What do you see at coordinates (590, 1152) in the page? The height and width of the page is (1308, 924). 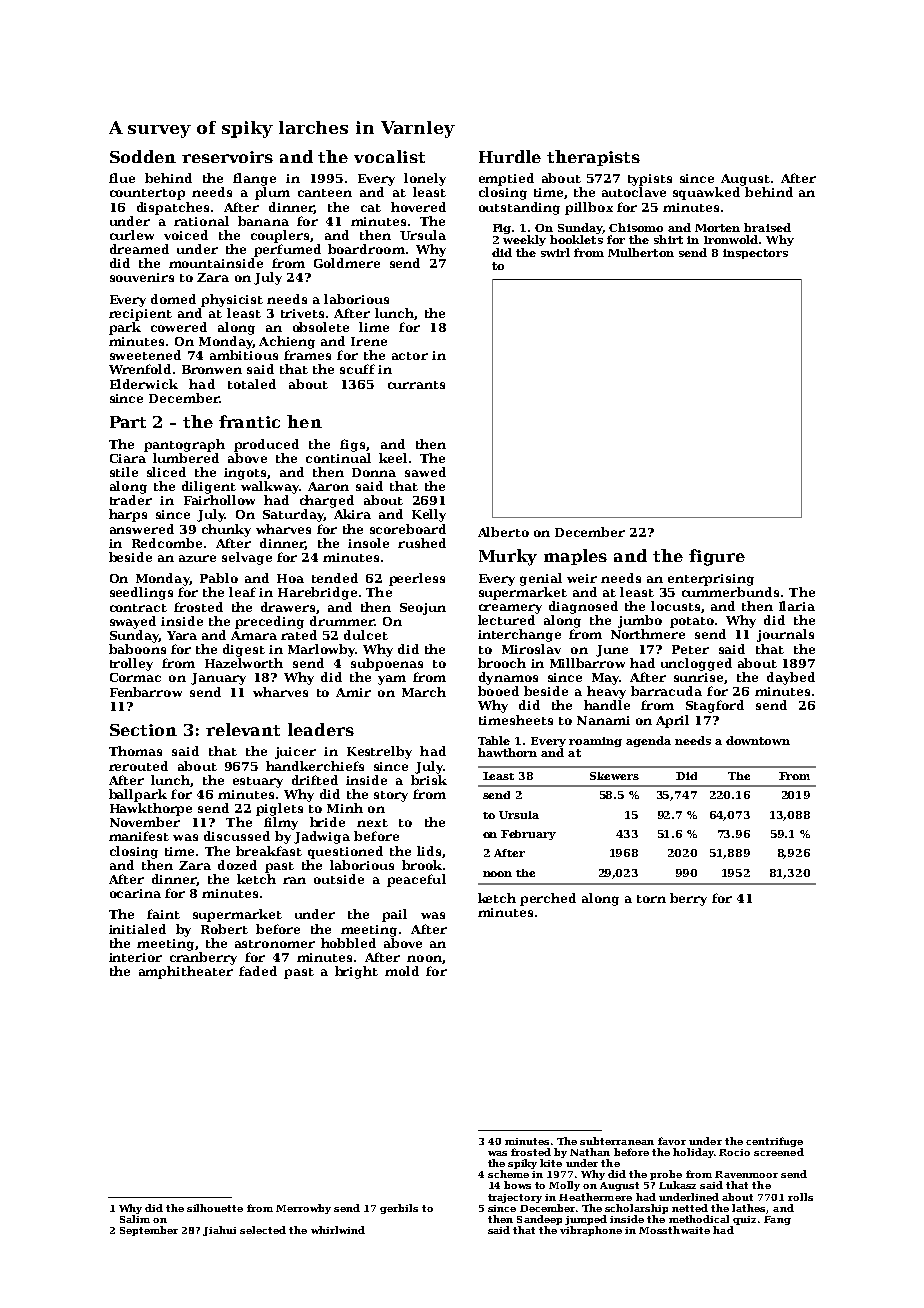 I see `Nathan` at bounding box center [590, 1152].
